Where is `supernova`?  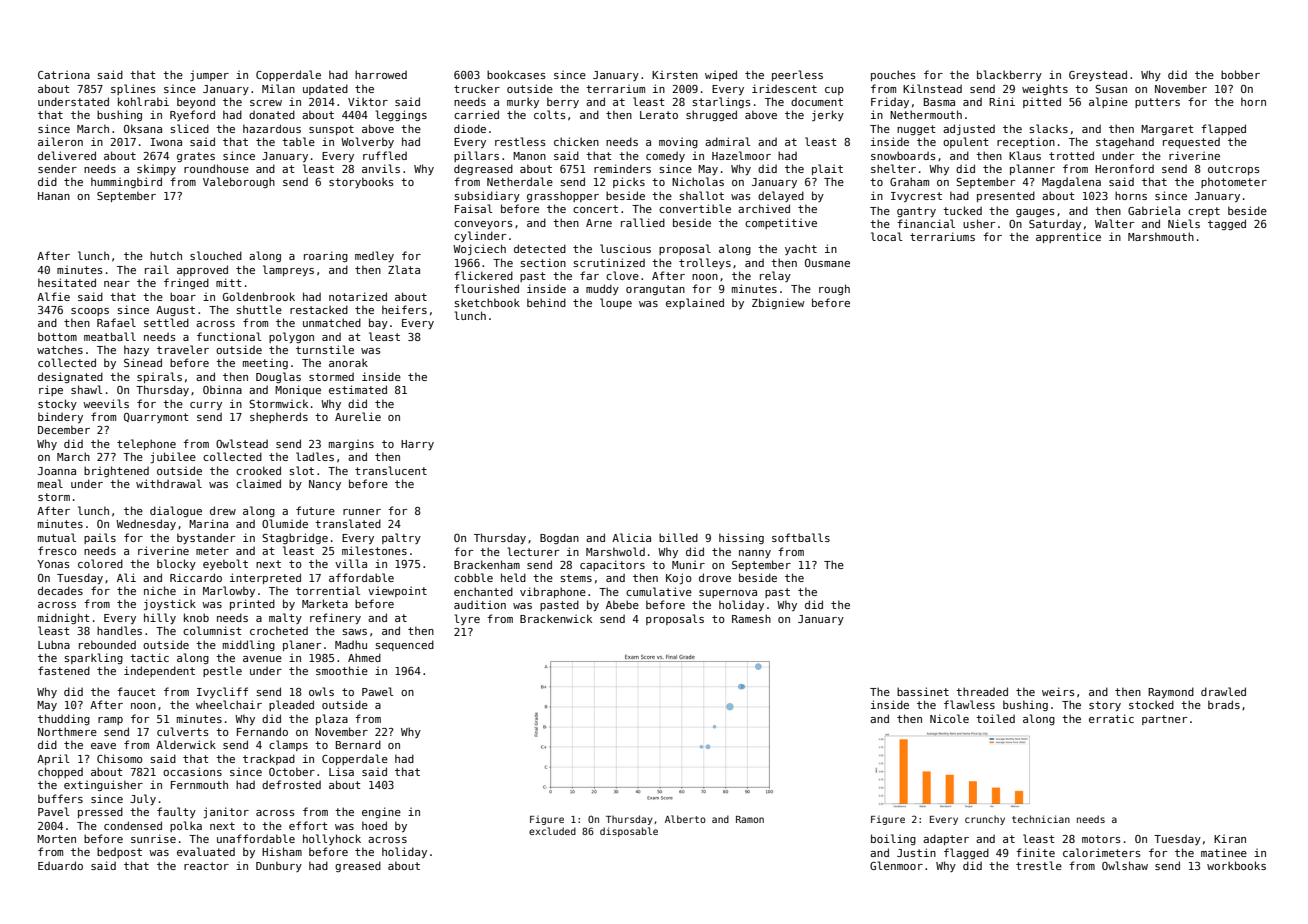 supernova is located at coordinates (728, 594).
